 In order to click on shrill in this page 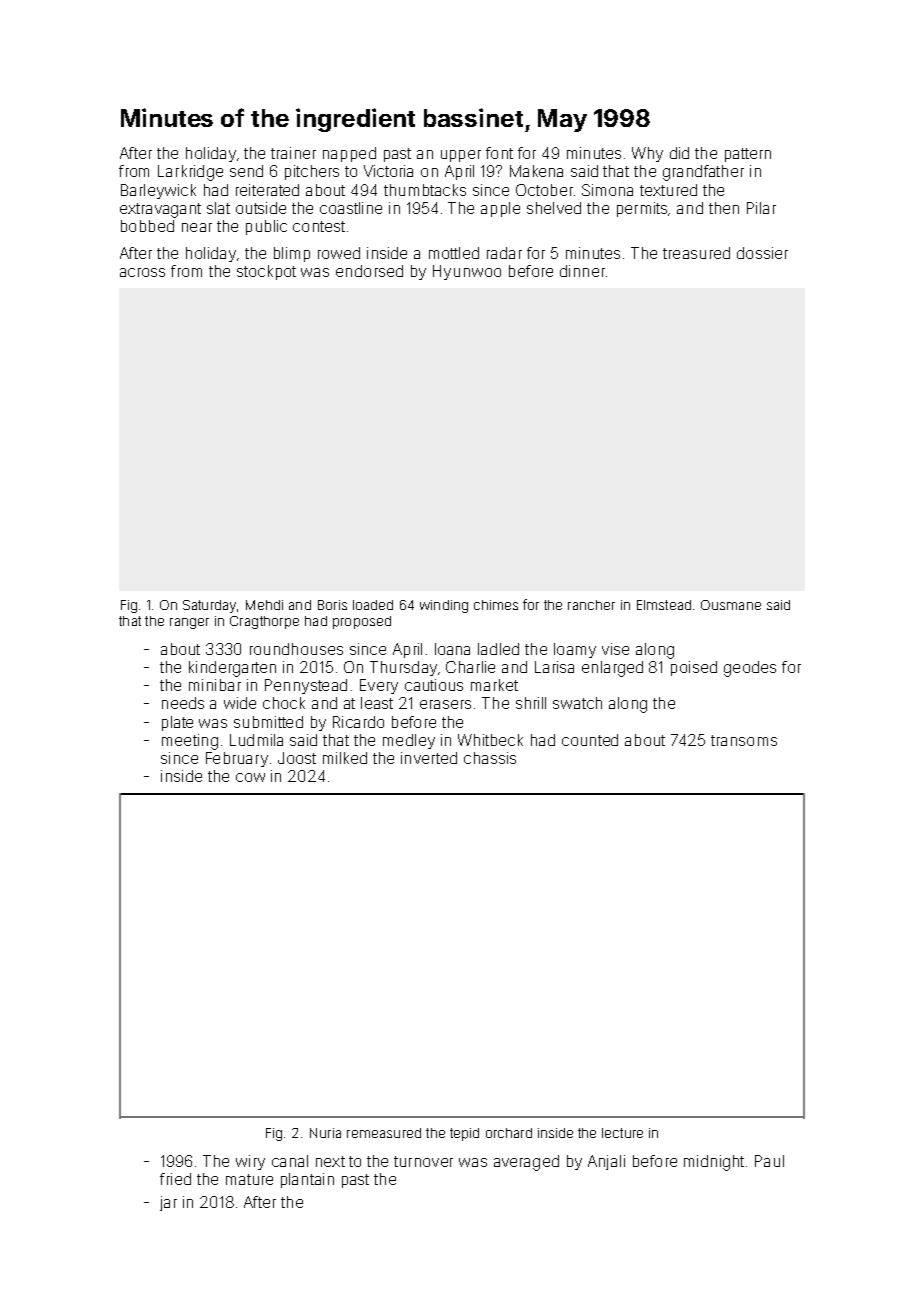, I will do `click(531, 703)`.
